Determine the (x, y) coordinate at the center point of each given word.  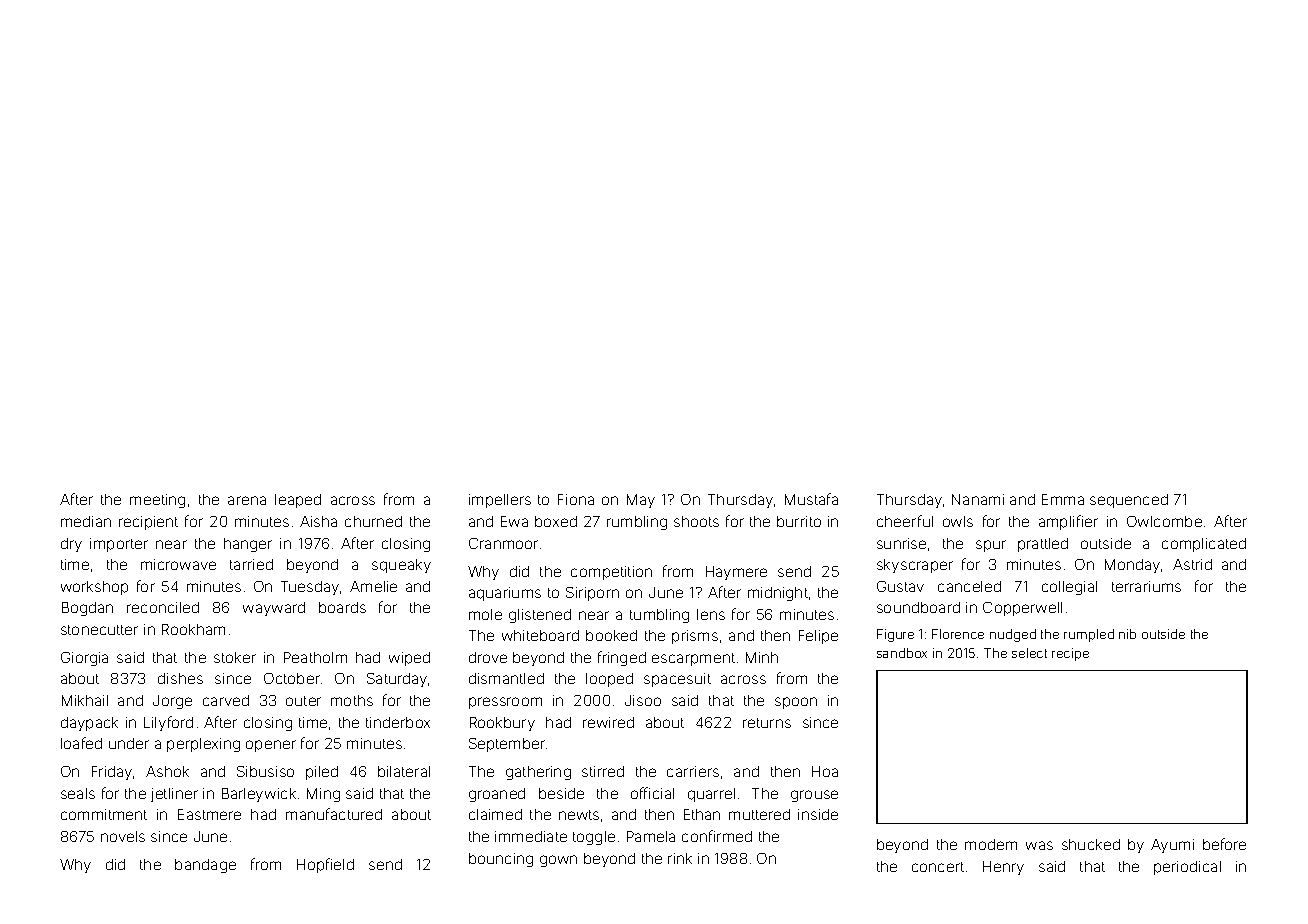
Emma (1063, 499)
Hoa (825, 771)
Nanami (978, 499)
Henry (1003, 868)
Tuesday (310, 588)
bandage (205, 866)
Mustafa (811, 499)
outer (303, 701)
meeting (157, 501)
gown (558, 861)
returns (767, 723)
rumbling (637, 523)
